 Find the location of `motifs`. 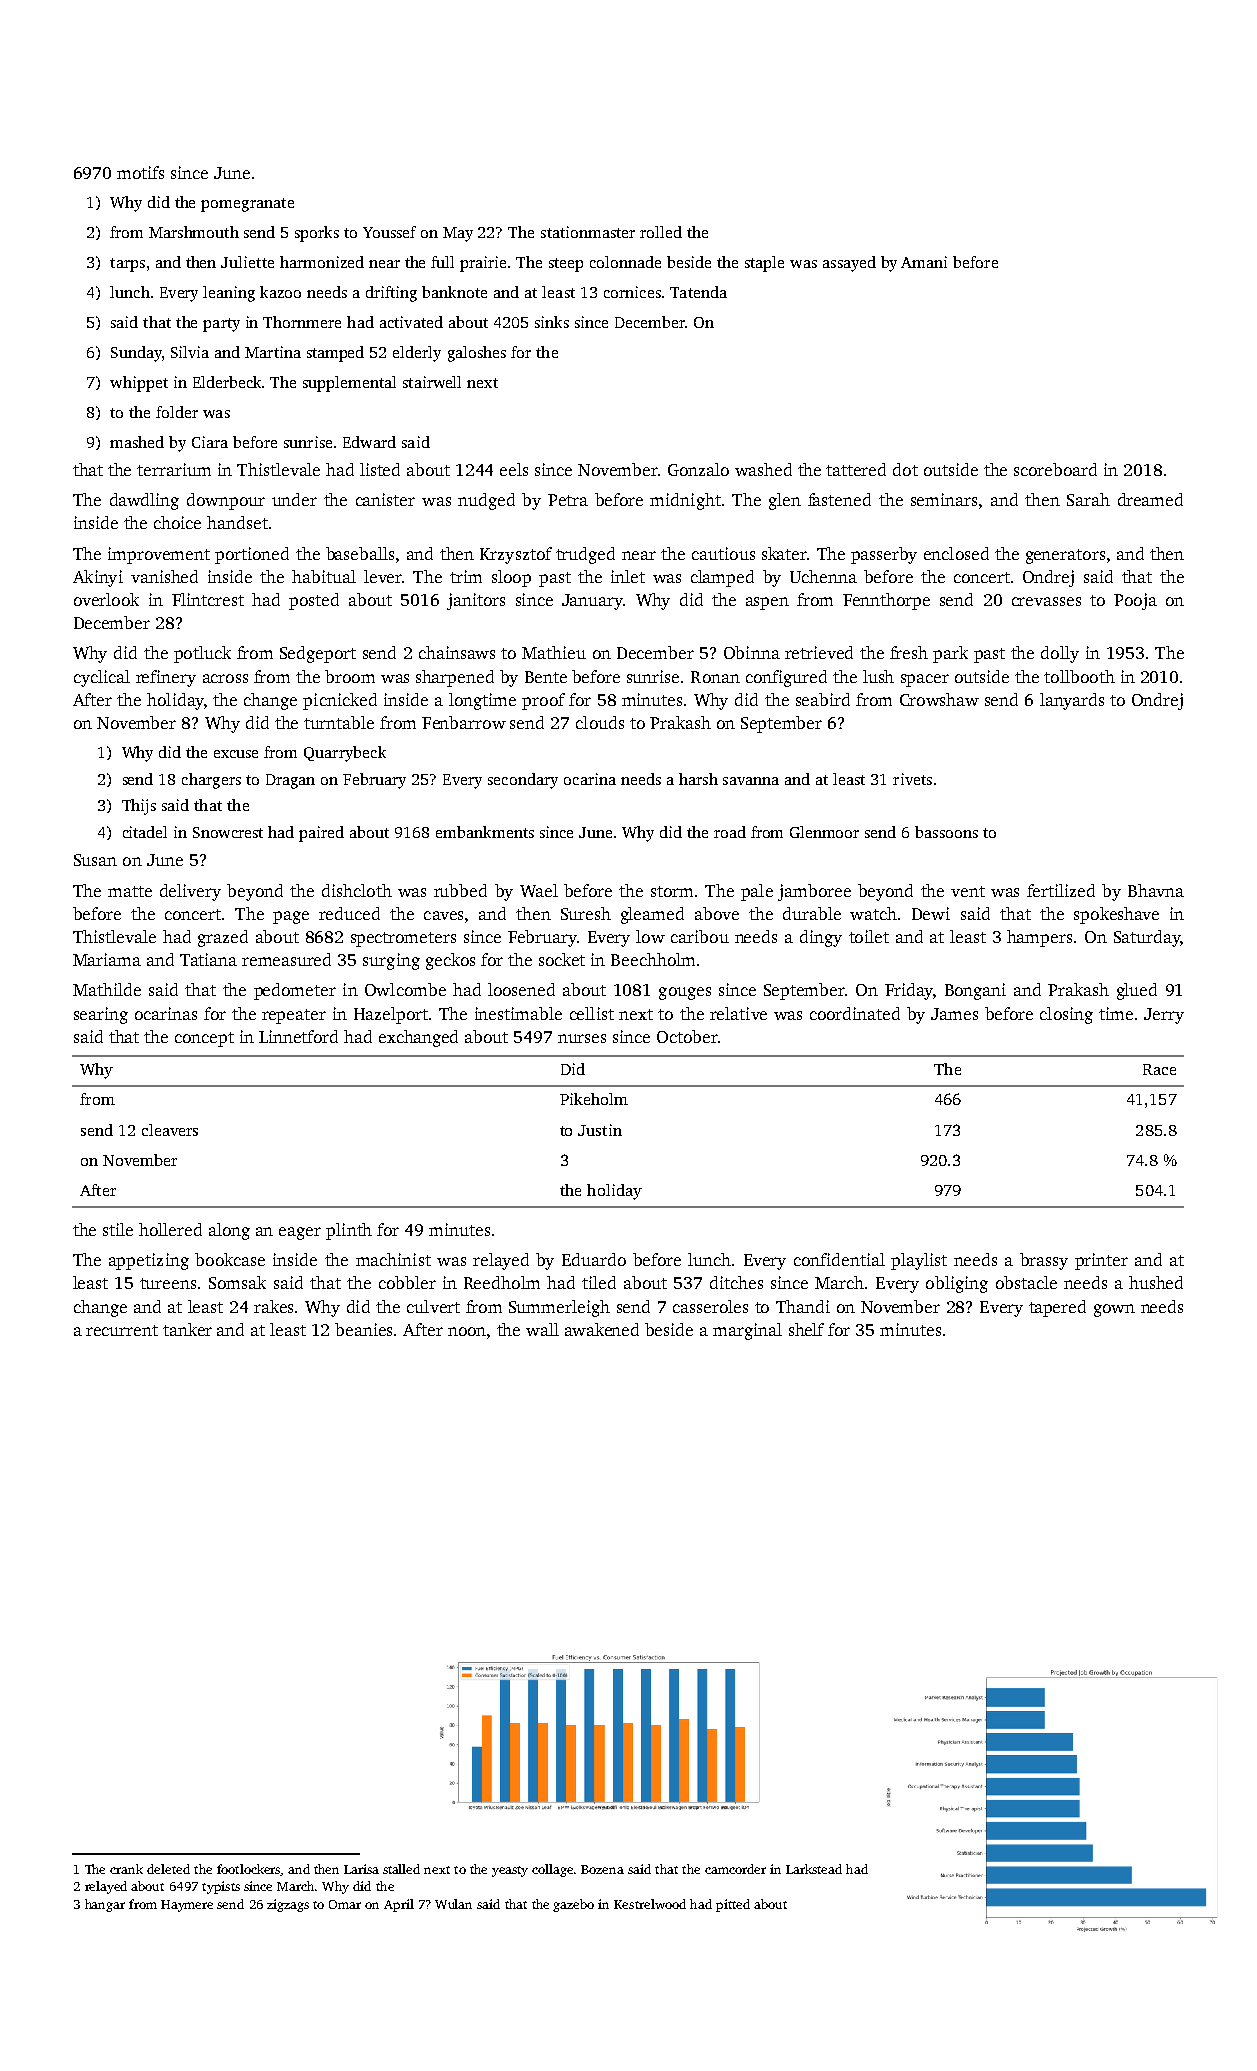

motifs is located at coordinates (140, 172).
